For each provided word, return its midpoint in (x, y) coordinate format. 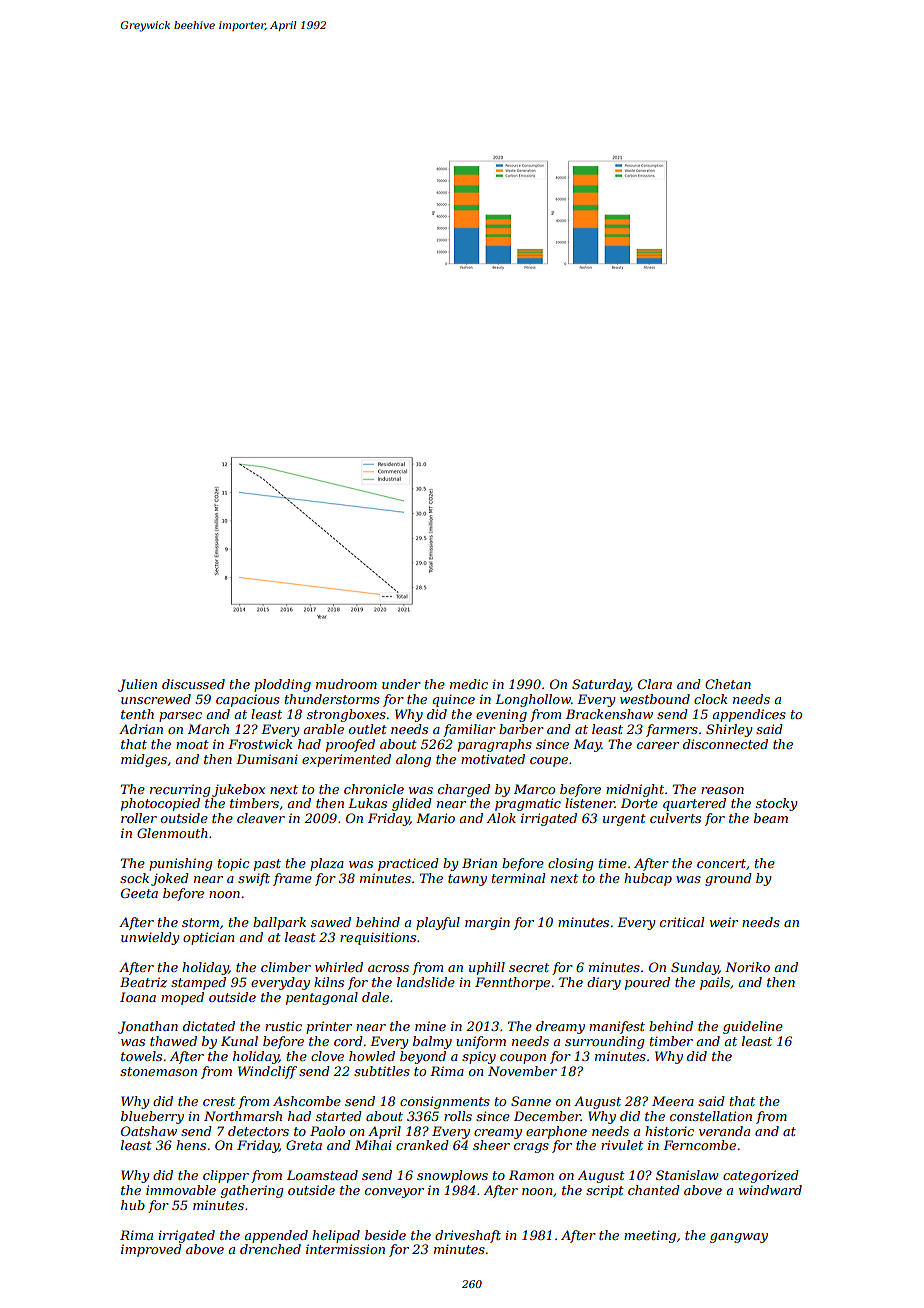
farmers (672, 730)
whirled (339, 967)
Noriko (747, 967)
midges (144, 760)
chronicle (374, 789)
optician (208, 938)
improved (151, 1250)
